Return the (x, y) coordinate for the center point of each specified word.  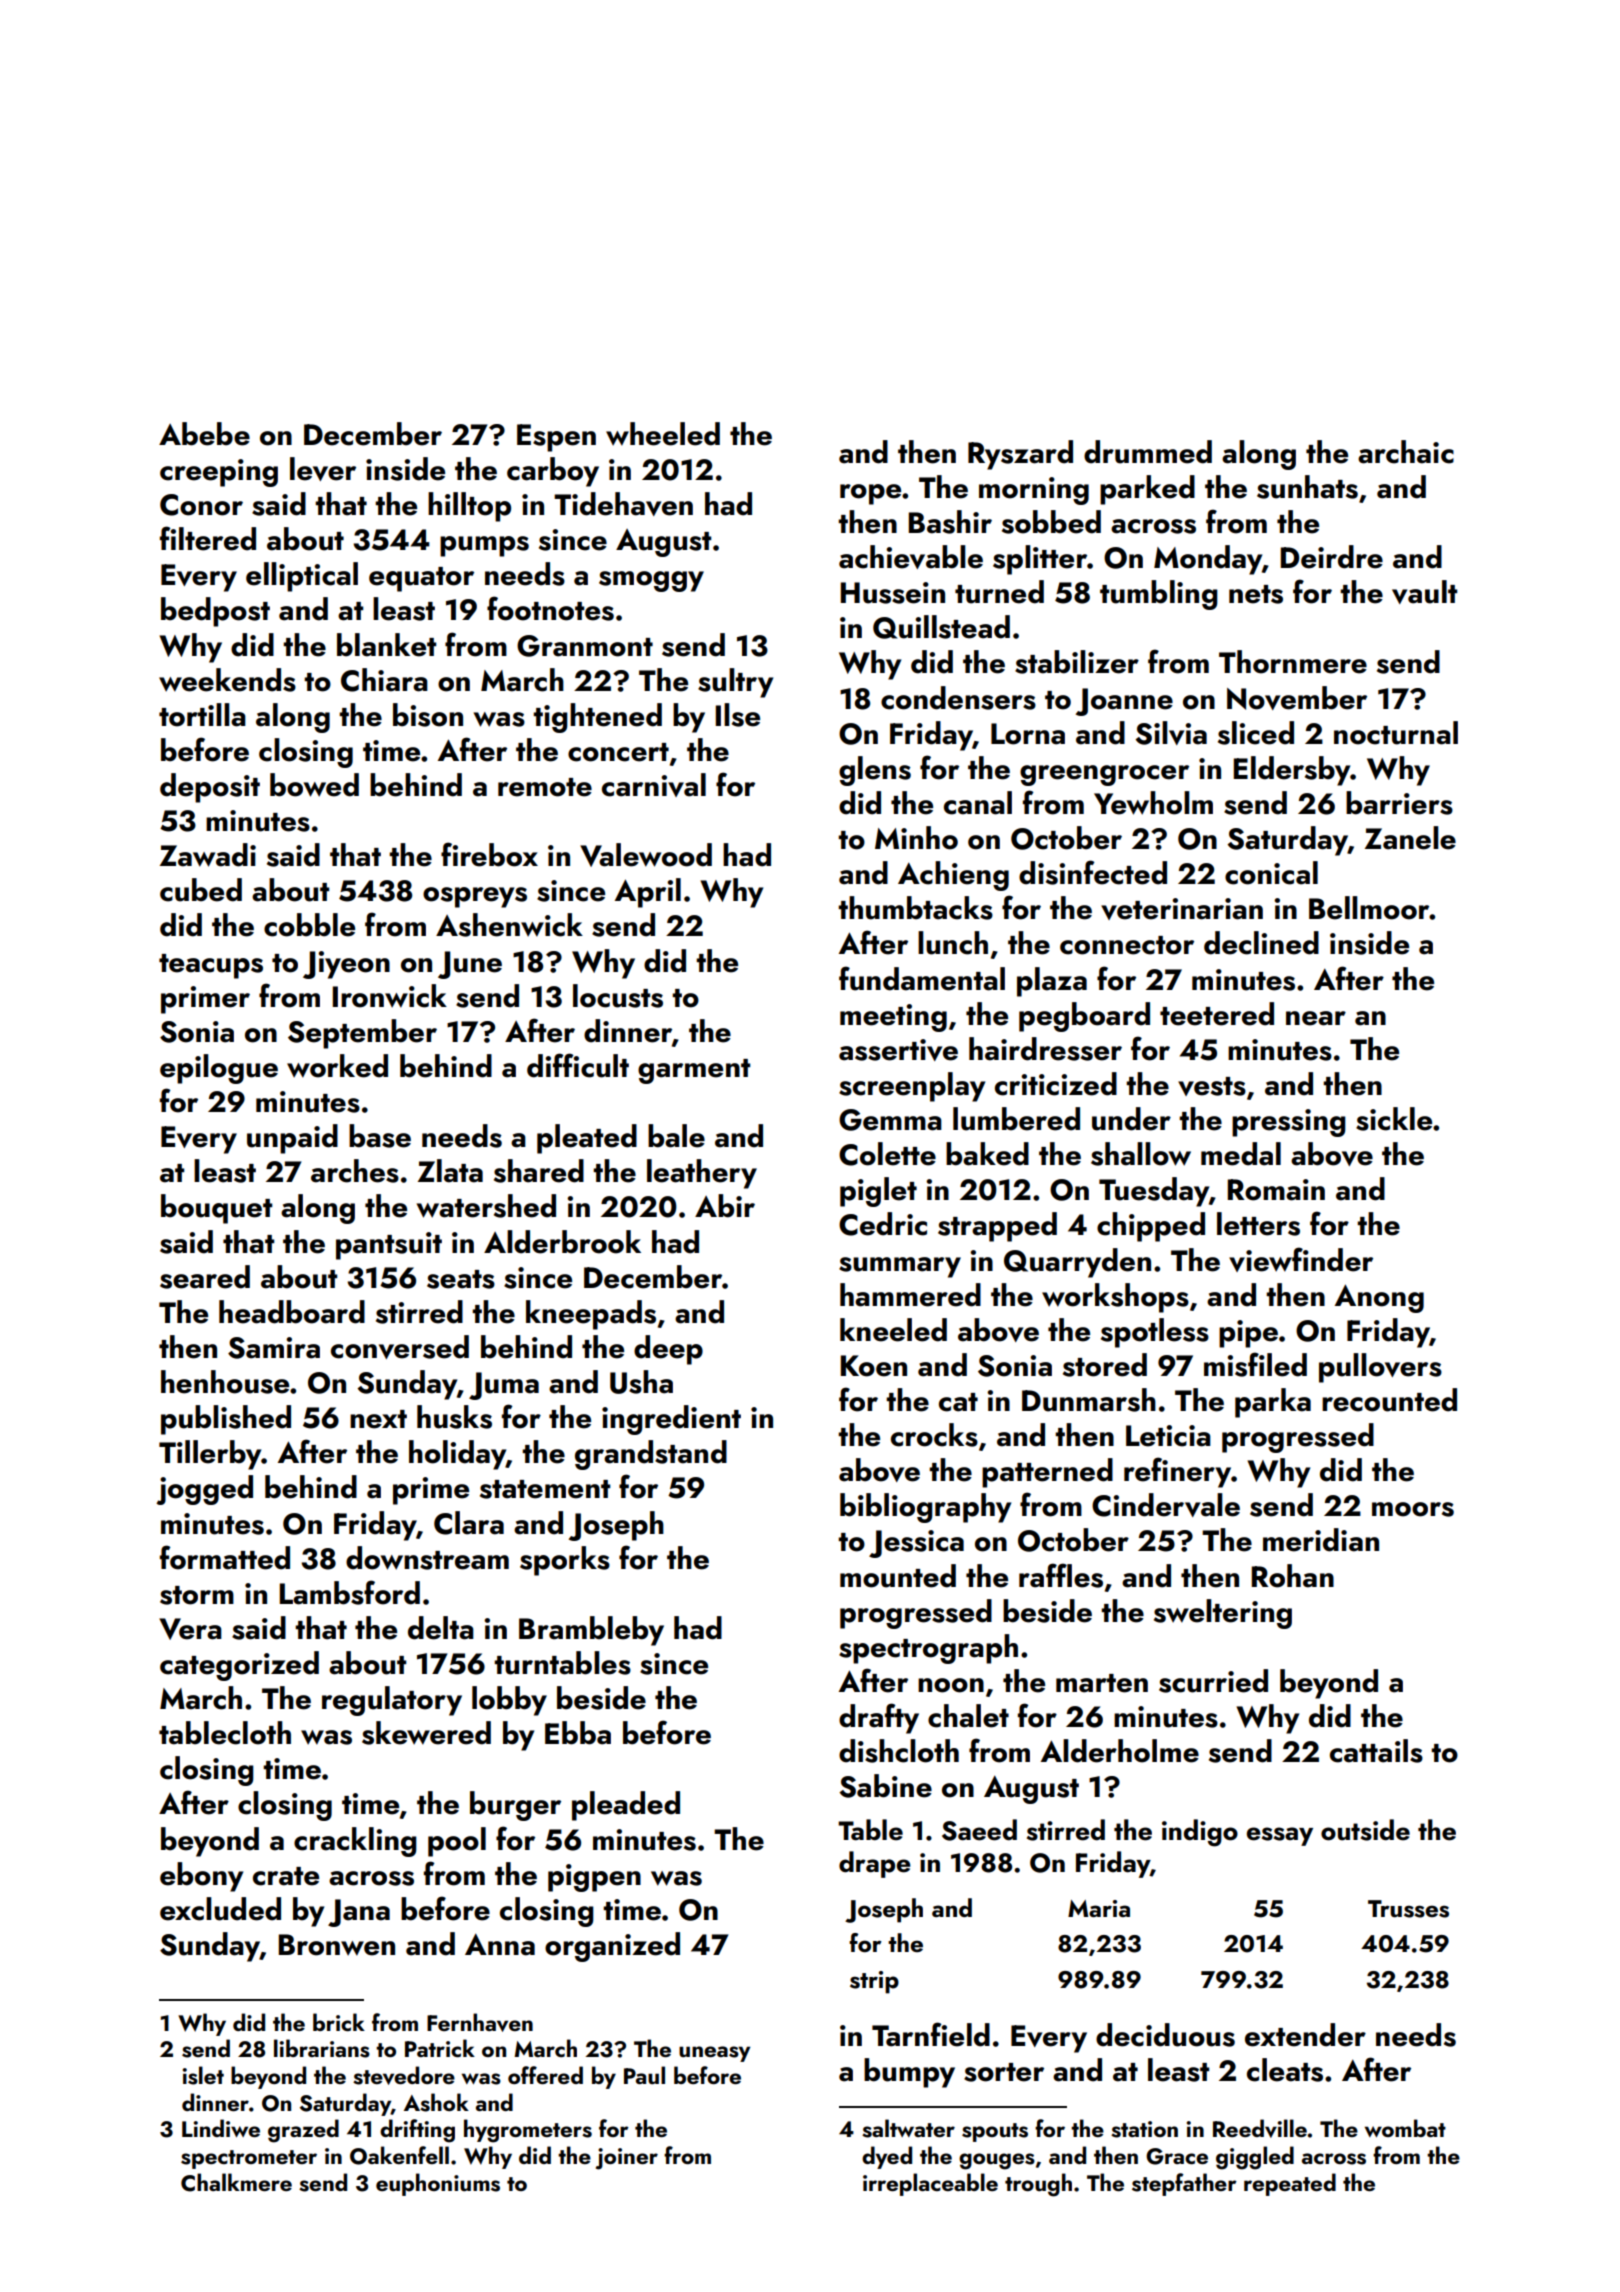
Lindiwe (221, 2128)
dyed (887, 2157)
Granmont (585, 646)
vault (1424, 592)
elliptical (302, 577)
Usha (641, 1382)
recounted (1389, 1400)
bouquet (216, 1209)
